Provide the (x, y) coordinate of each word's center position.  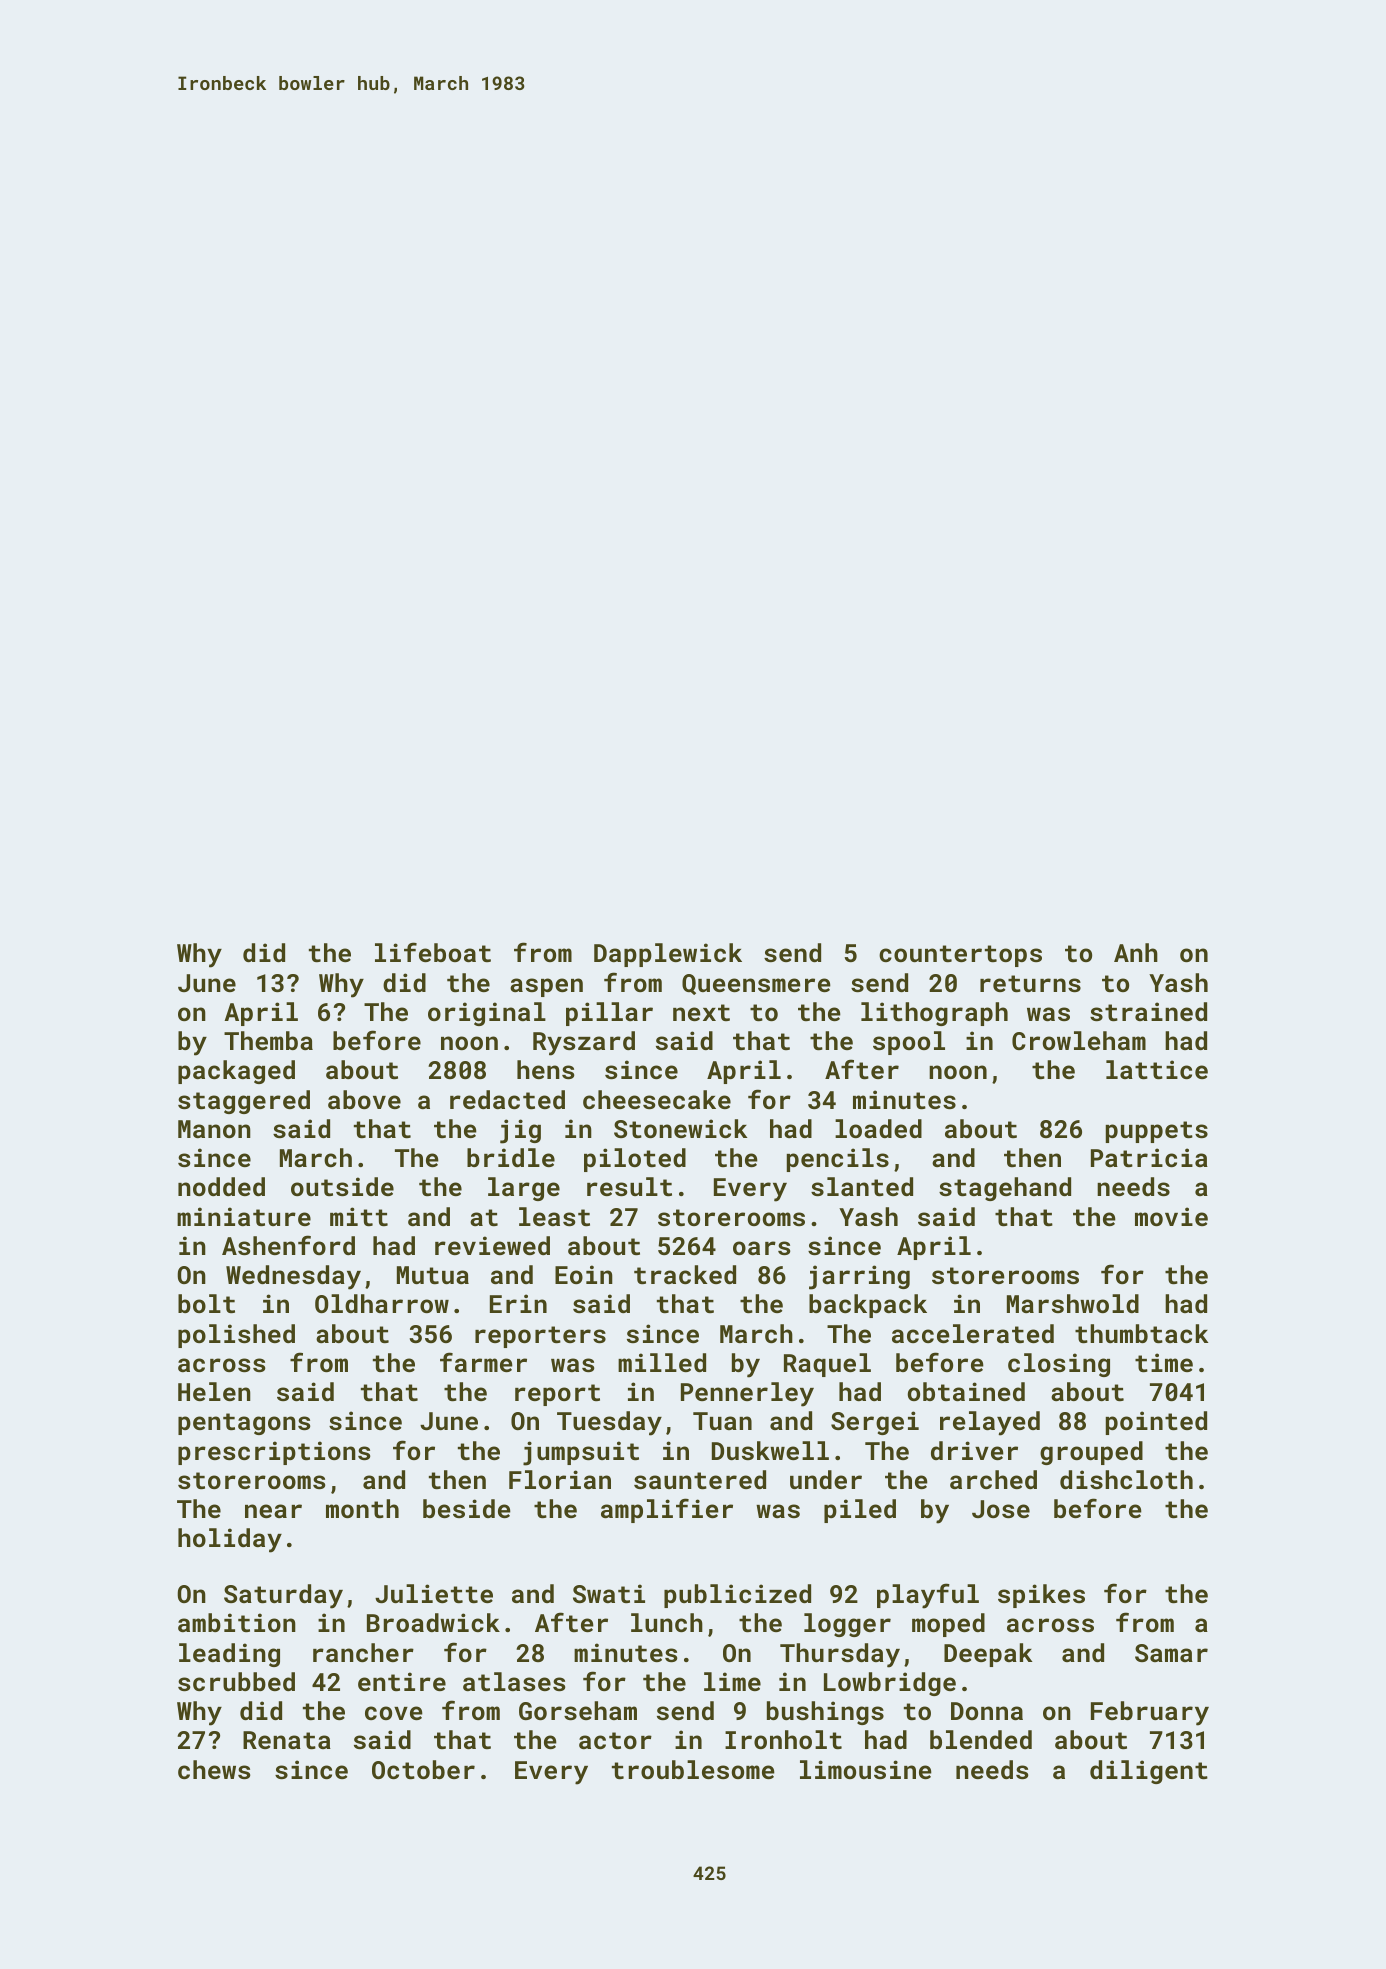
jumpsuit (581, 1453)
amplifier (667, 1510)
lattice (1157, 1069)
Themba (268, 1040)
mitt (359, 1216)
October (423, 1769)
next (701, 1012)
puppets (1157, 1132)
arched (993, 1479)
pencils (838, 1160)
